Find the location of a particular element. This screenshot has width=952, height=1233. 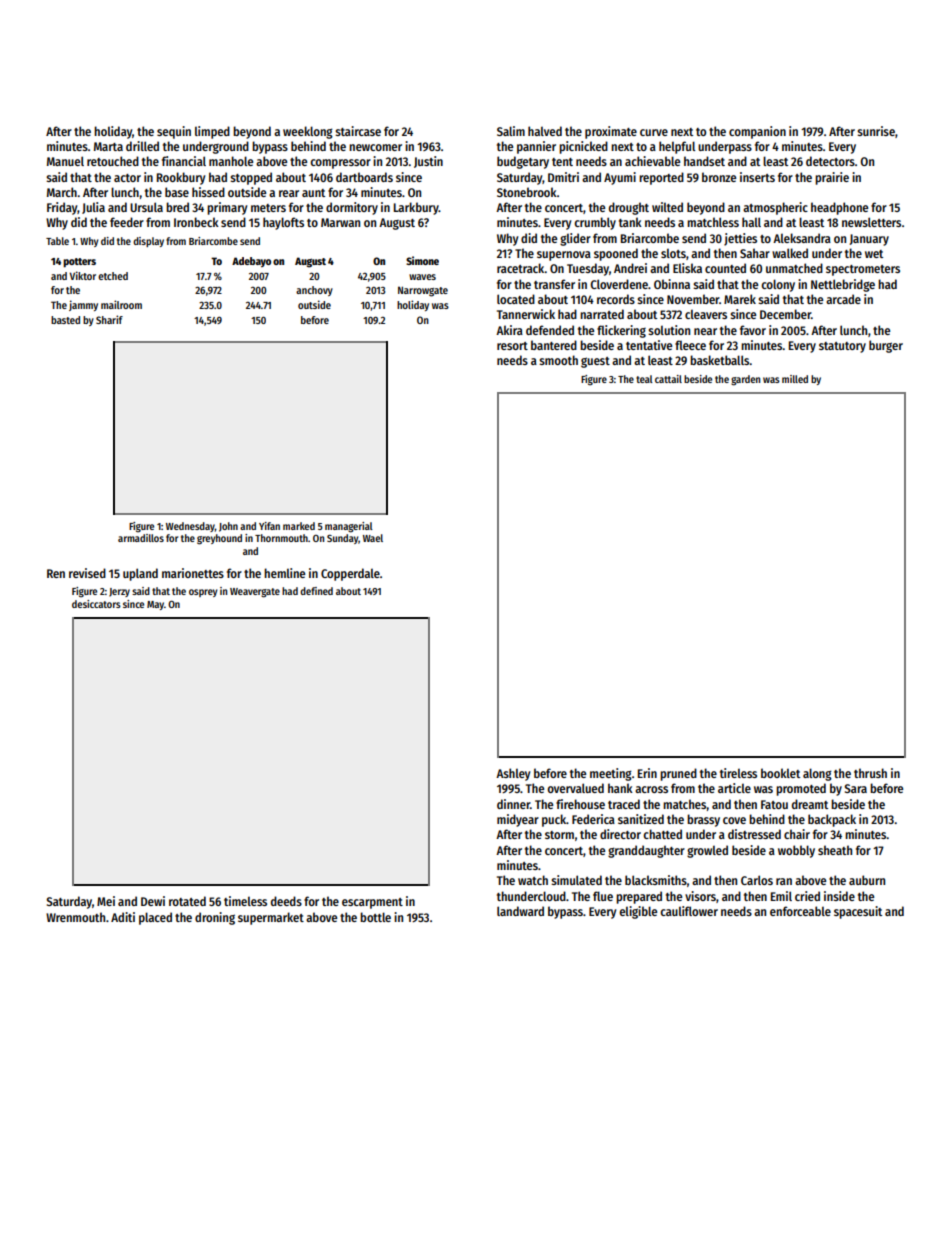

limped is located at coordinates (212, 132).
